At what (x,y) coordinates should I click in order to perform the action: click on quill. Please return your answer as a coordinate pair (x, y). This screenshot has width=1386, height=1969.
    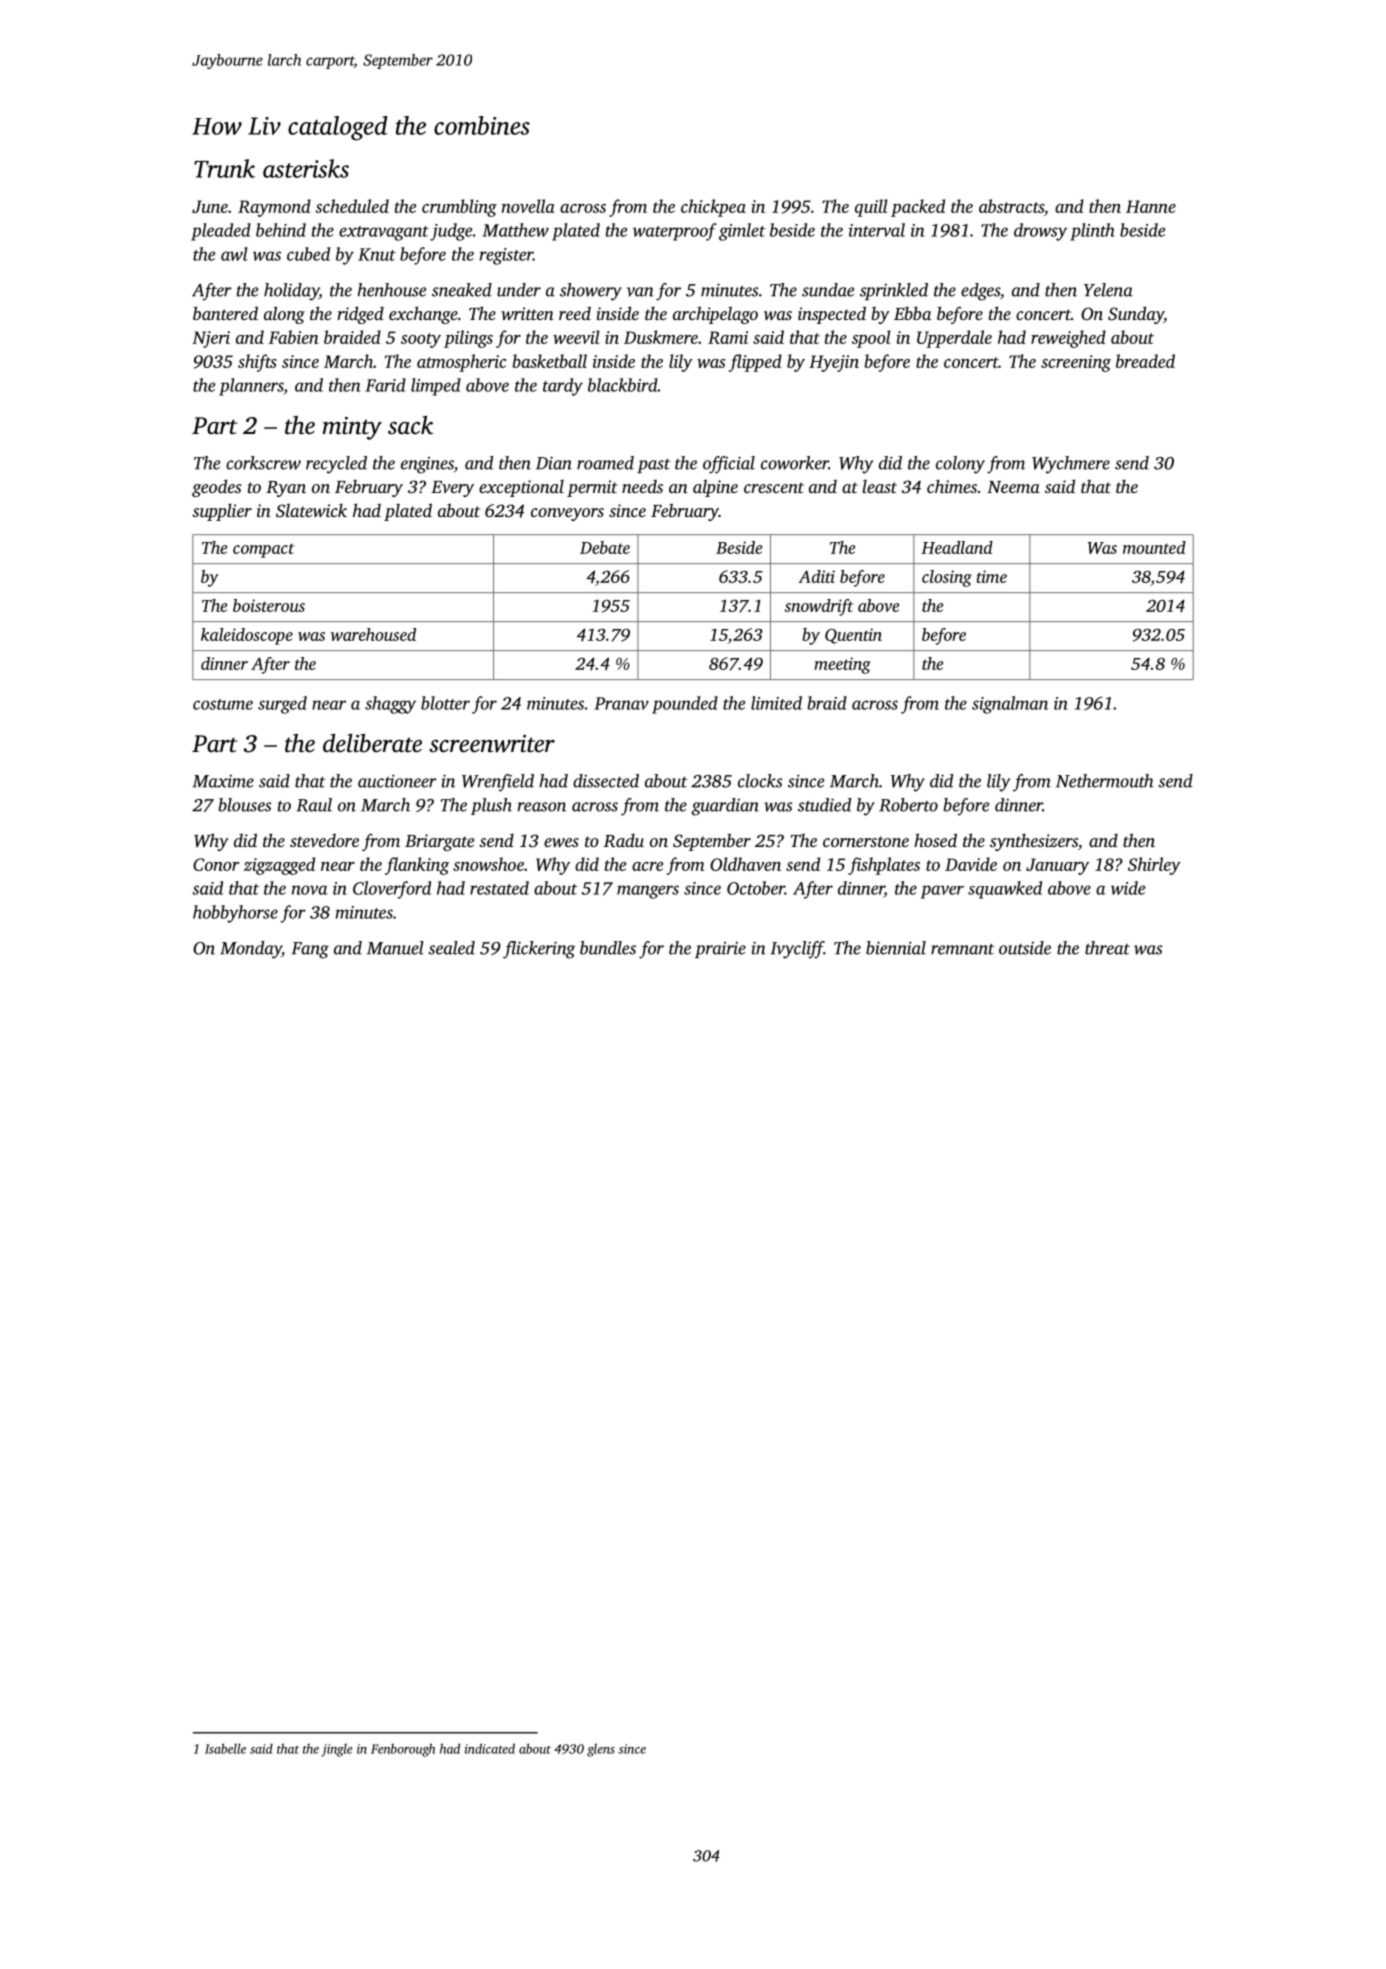
    Looking at the image, I should click on (871, 208).
